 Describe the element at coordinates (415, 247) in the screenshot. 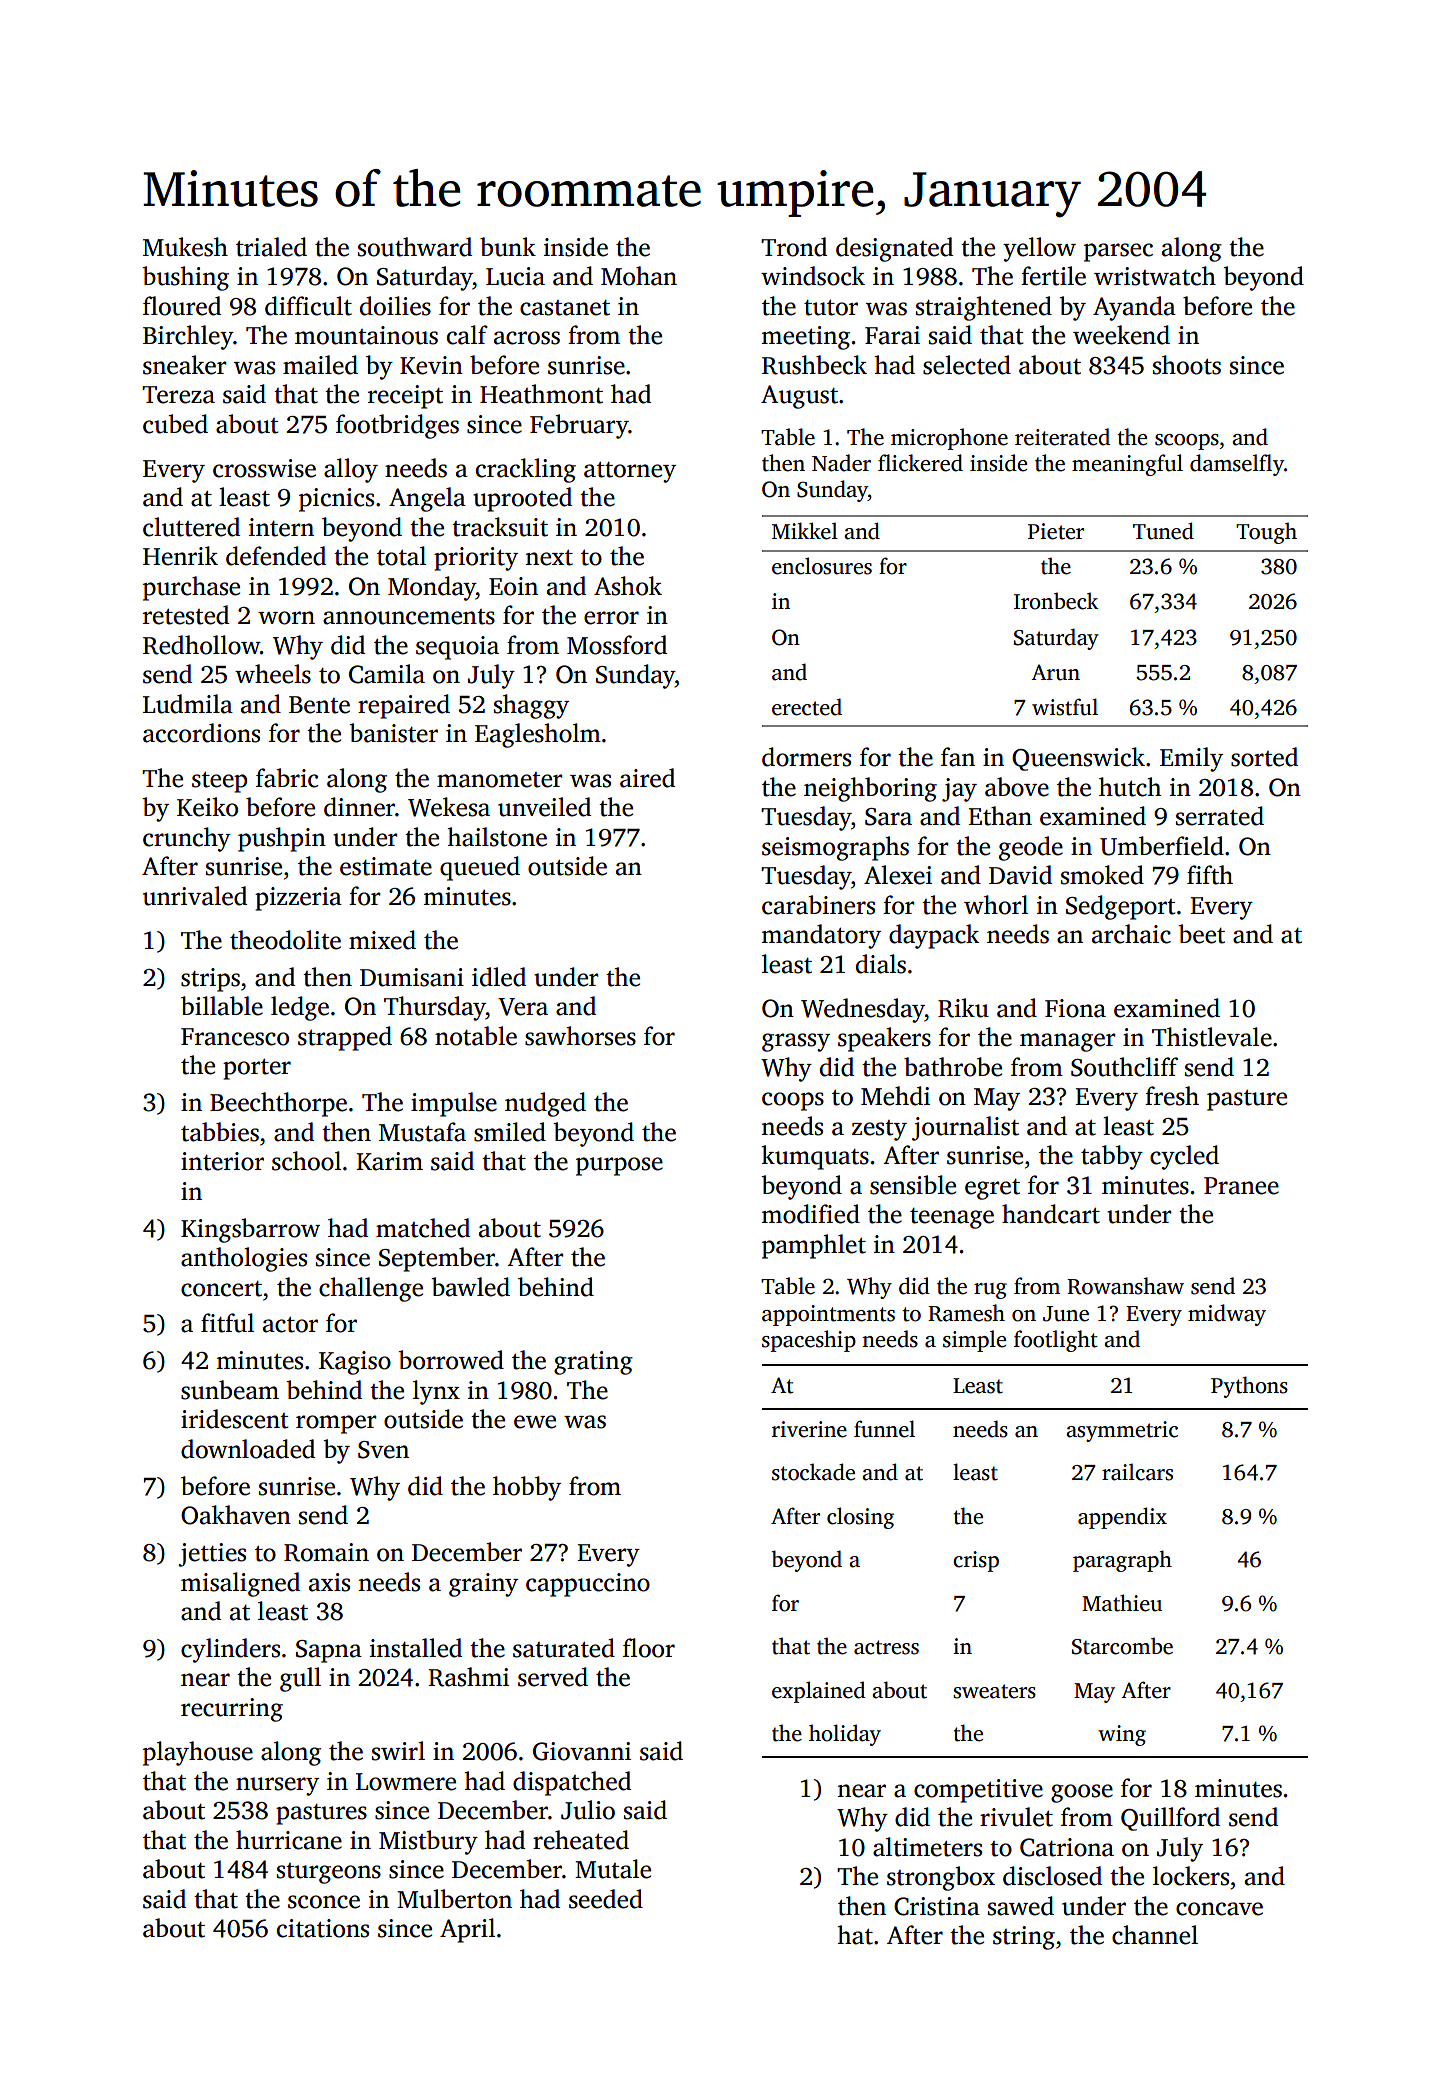

I see `southward` at that location.
